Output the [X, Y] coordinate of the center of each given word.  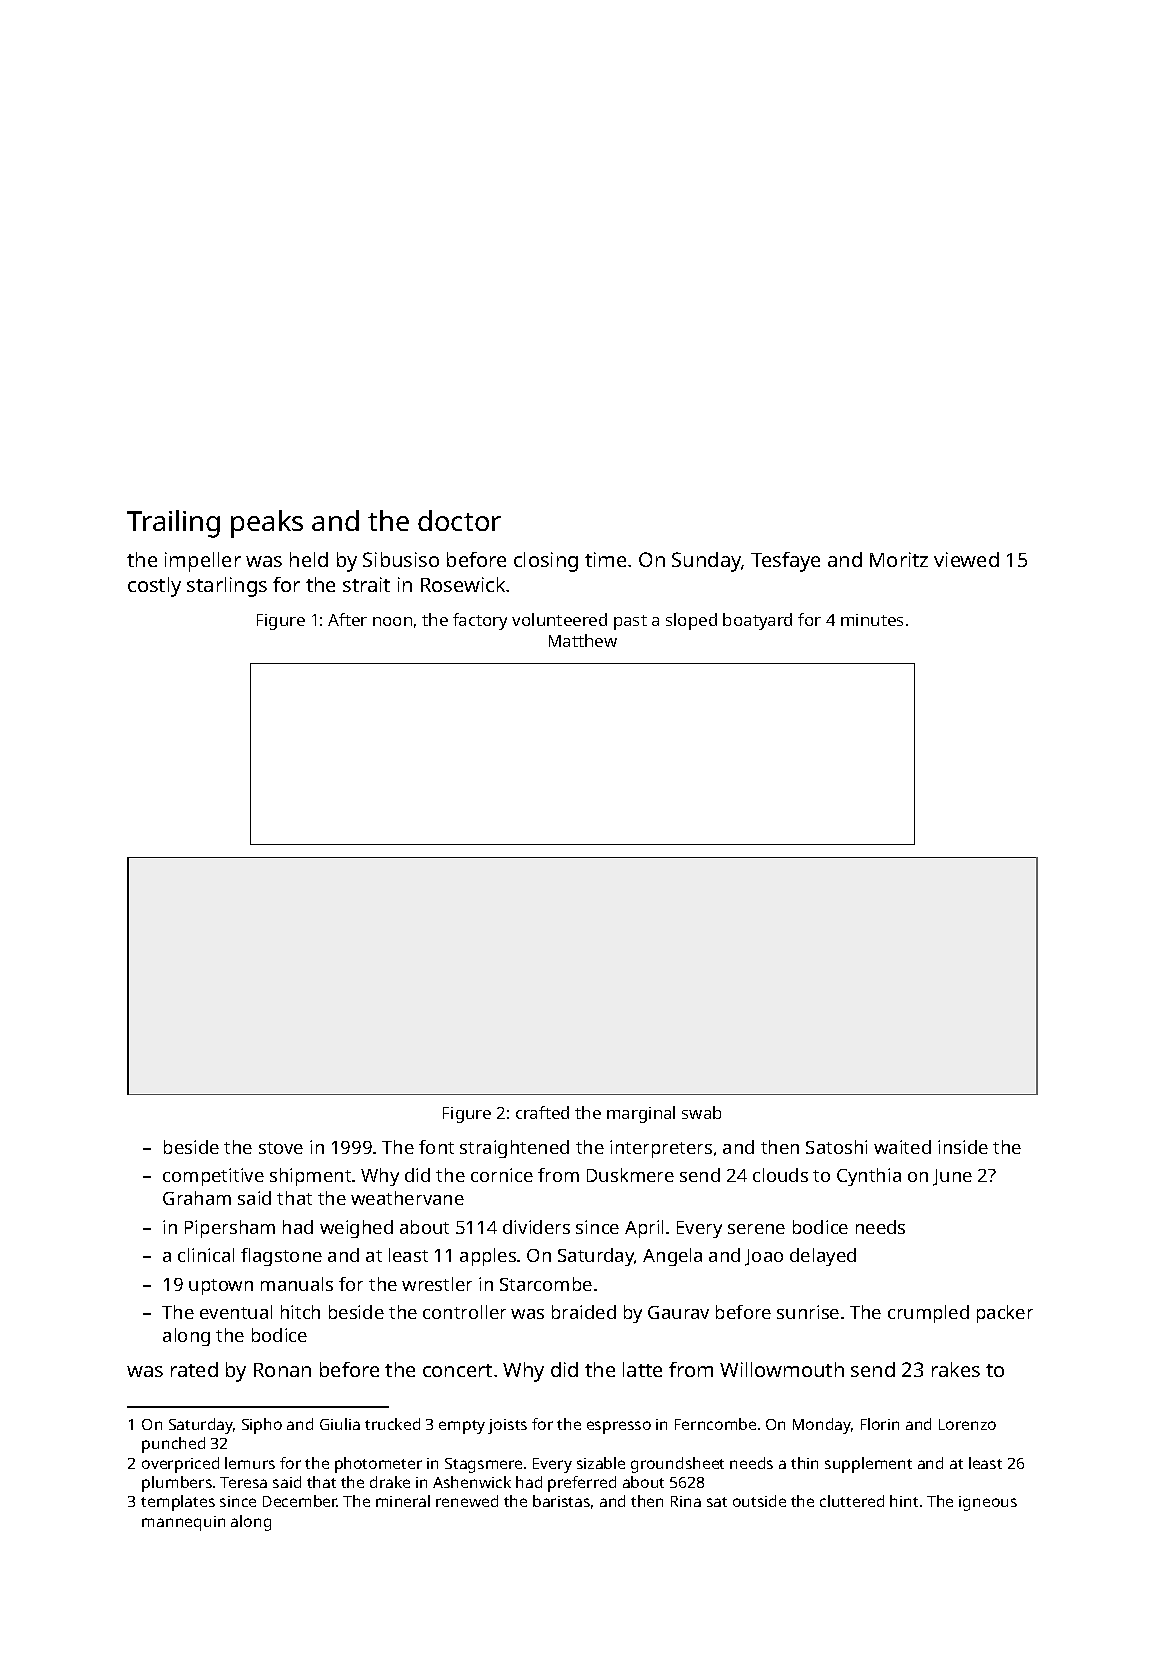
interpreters [661, 1149]
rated [194, 1369]
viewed [966, 559]
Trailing [173, 524]
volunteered [559, 619]
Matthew [583, 640]
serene [756, 1229]
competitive [213, 1177]
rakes [956, 1369]
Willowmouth [782, 1369]
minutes [872, 620]
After [347, 619]
